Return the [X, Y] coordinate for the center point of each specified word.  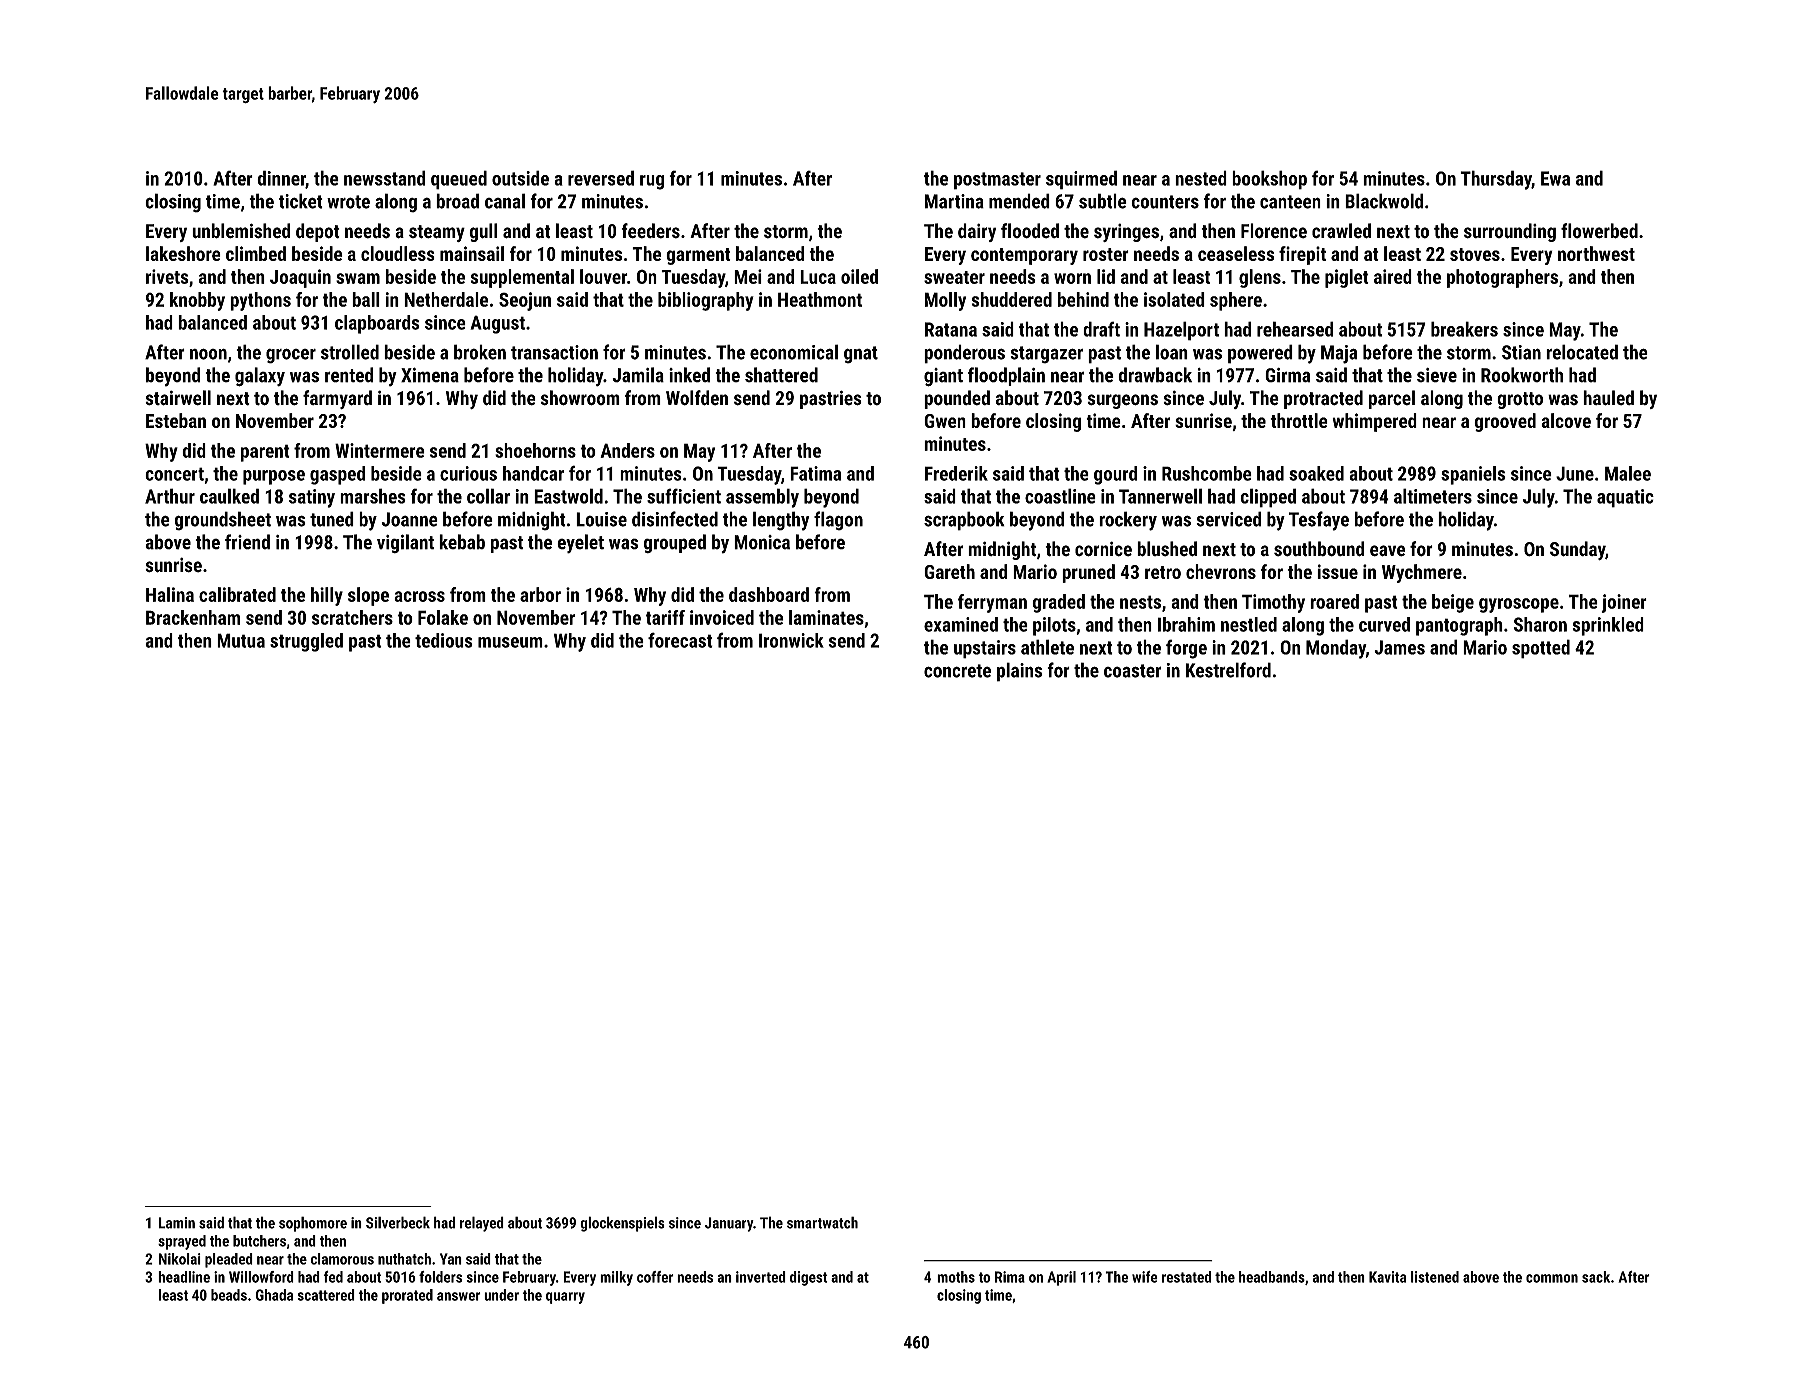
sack [1596, 1277]
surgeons [1122, 401]
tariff [665, 617]
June [1575, 473]
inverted [761, 1277]
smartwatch [822, 1222]
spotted [1541, 649]
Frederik [956, 473]
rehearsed [1295, 329]
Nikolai [180, 1259]
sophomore [313, 1224]
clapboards [377, 324]
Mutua [241, 640]
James [1399, 647]
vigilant [405, 543]
